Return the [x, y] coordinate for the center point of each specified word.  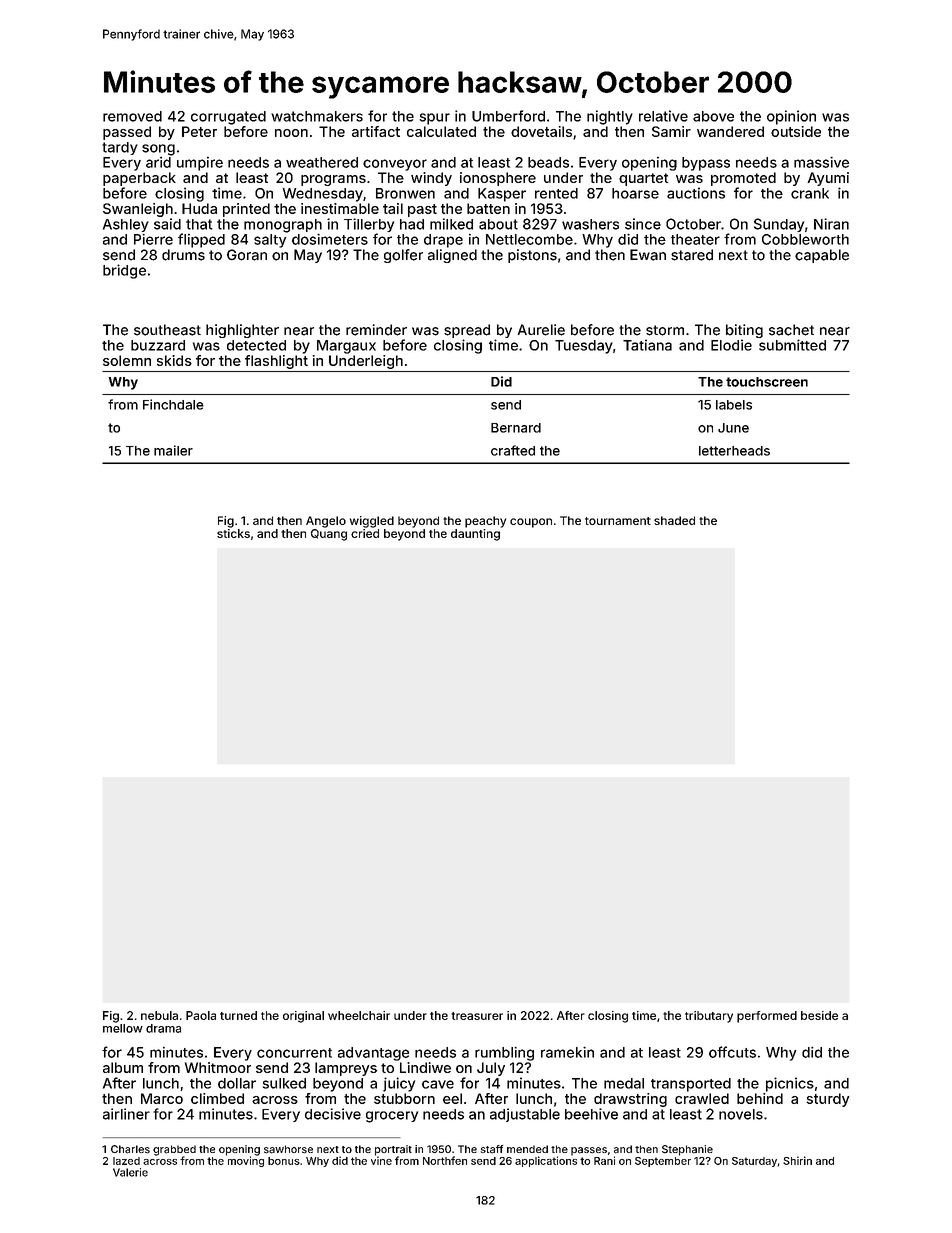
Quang [329, 535]
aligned [452, 256]
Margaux [346, 347]
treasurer [477, 1016]
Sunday [779, 225]
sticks [233, 533]
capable [822, 256]
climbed [217, 1098]
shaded [674, 520]
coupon [531, 523]
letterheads [734, 451]
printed [246, 210]
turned [238, 1015]
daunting [475, 535]
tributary [709, 1017]
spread [467, 331]
